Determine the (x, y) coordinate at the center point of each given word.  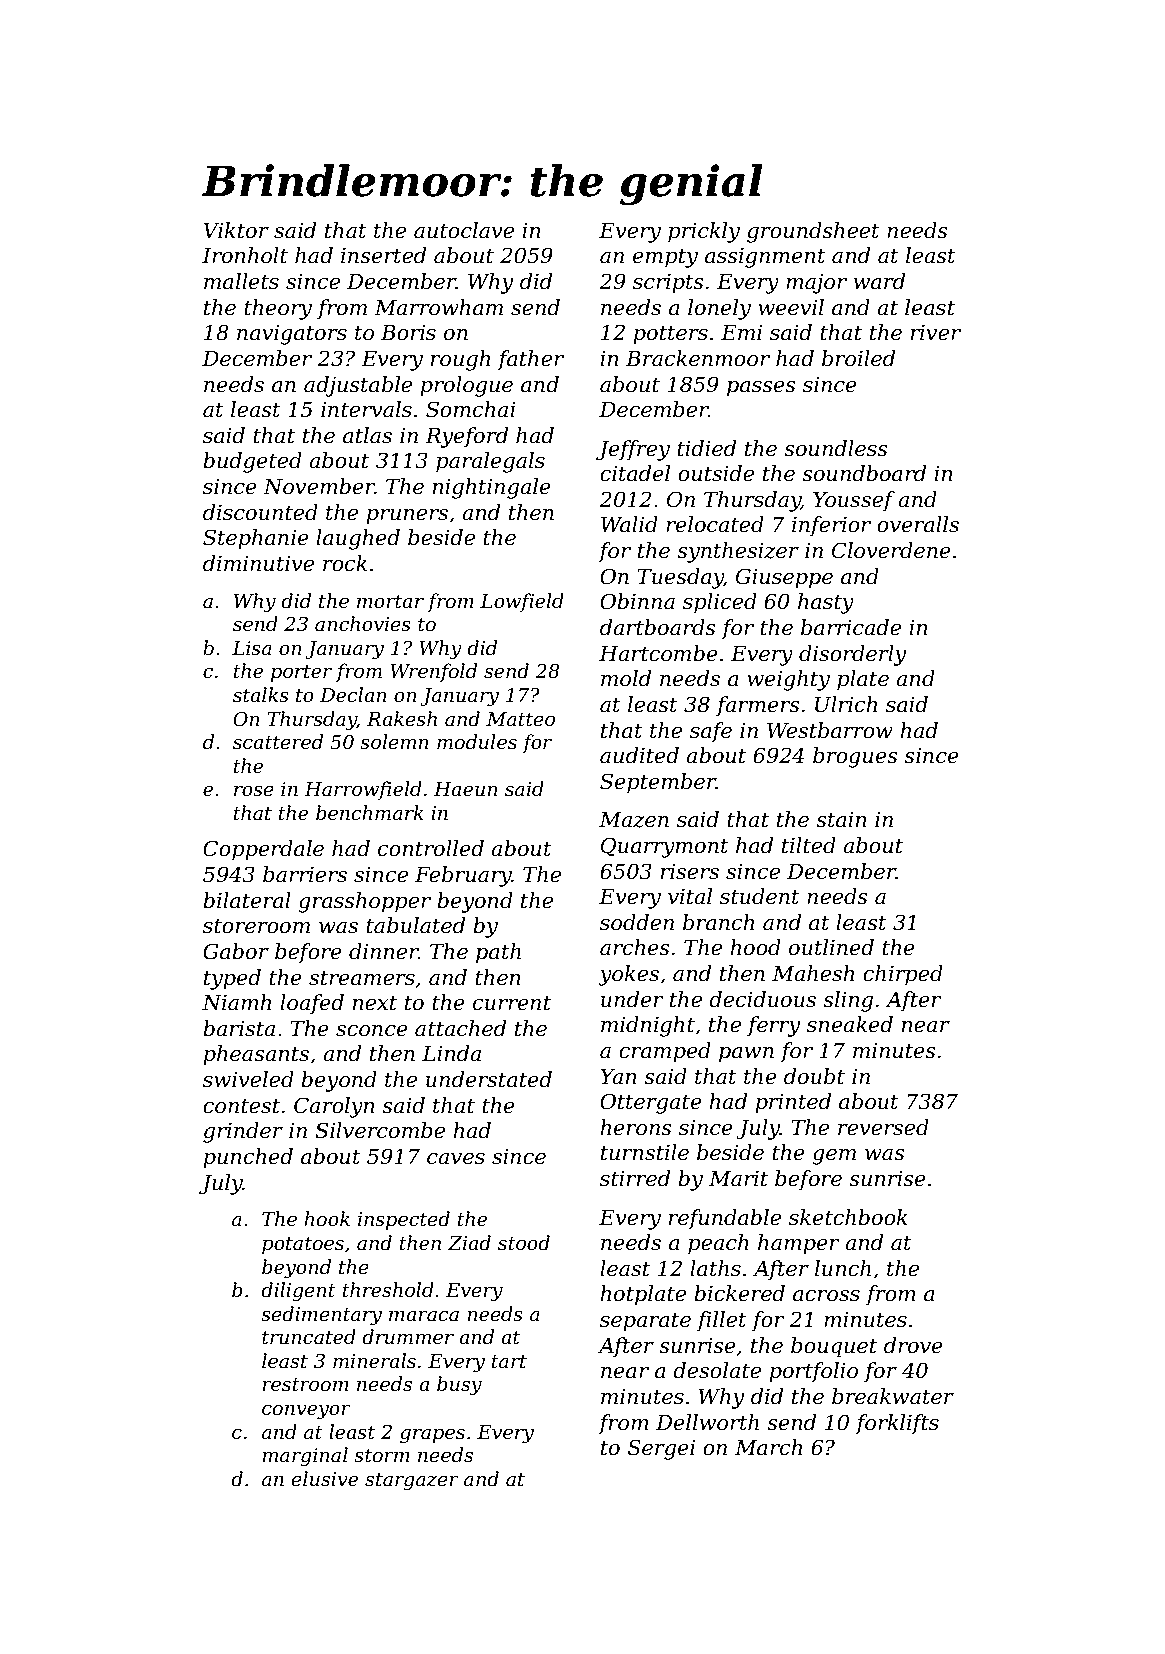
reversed (883, 1127)
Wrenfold (433, 672)
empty (665, 258)
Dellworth (707, 1422)
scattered (278, 742)
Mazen (634, 820)
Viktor (236, 230)
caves (456, 1159)
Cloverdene (891, 550)
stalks (261, 695)
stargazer (412, 1482)
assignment (765, 257)
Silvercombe (380, 1130)
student (760, 896)
